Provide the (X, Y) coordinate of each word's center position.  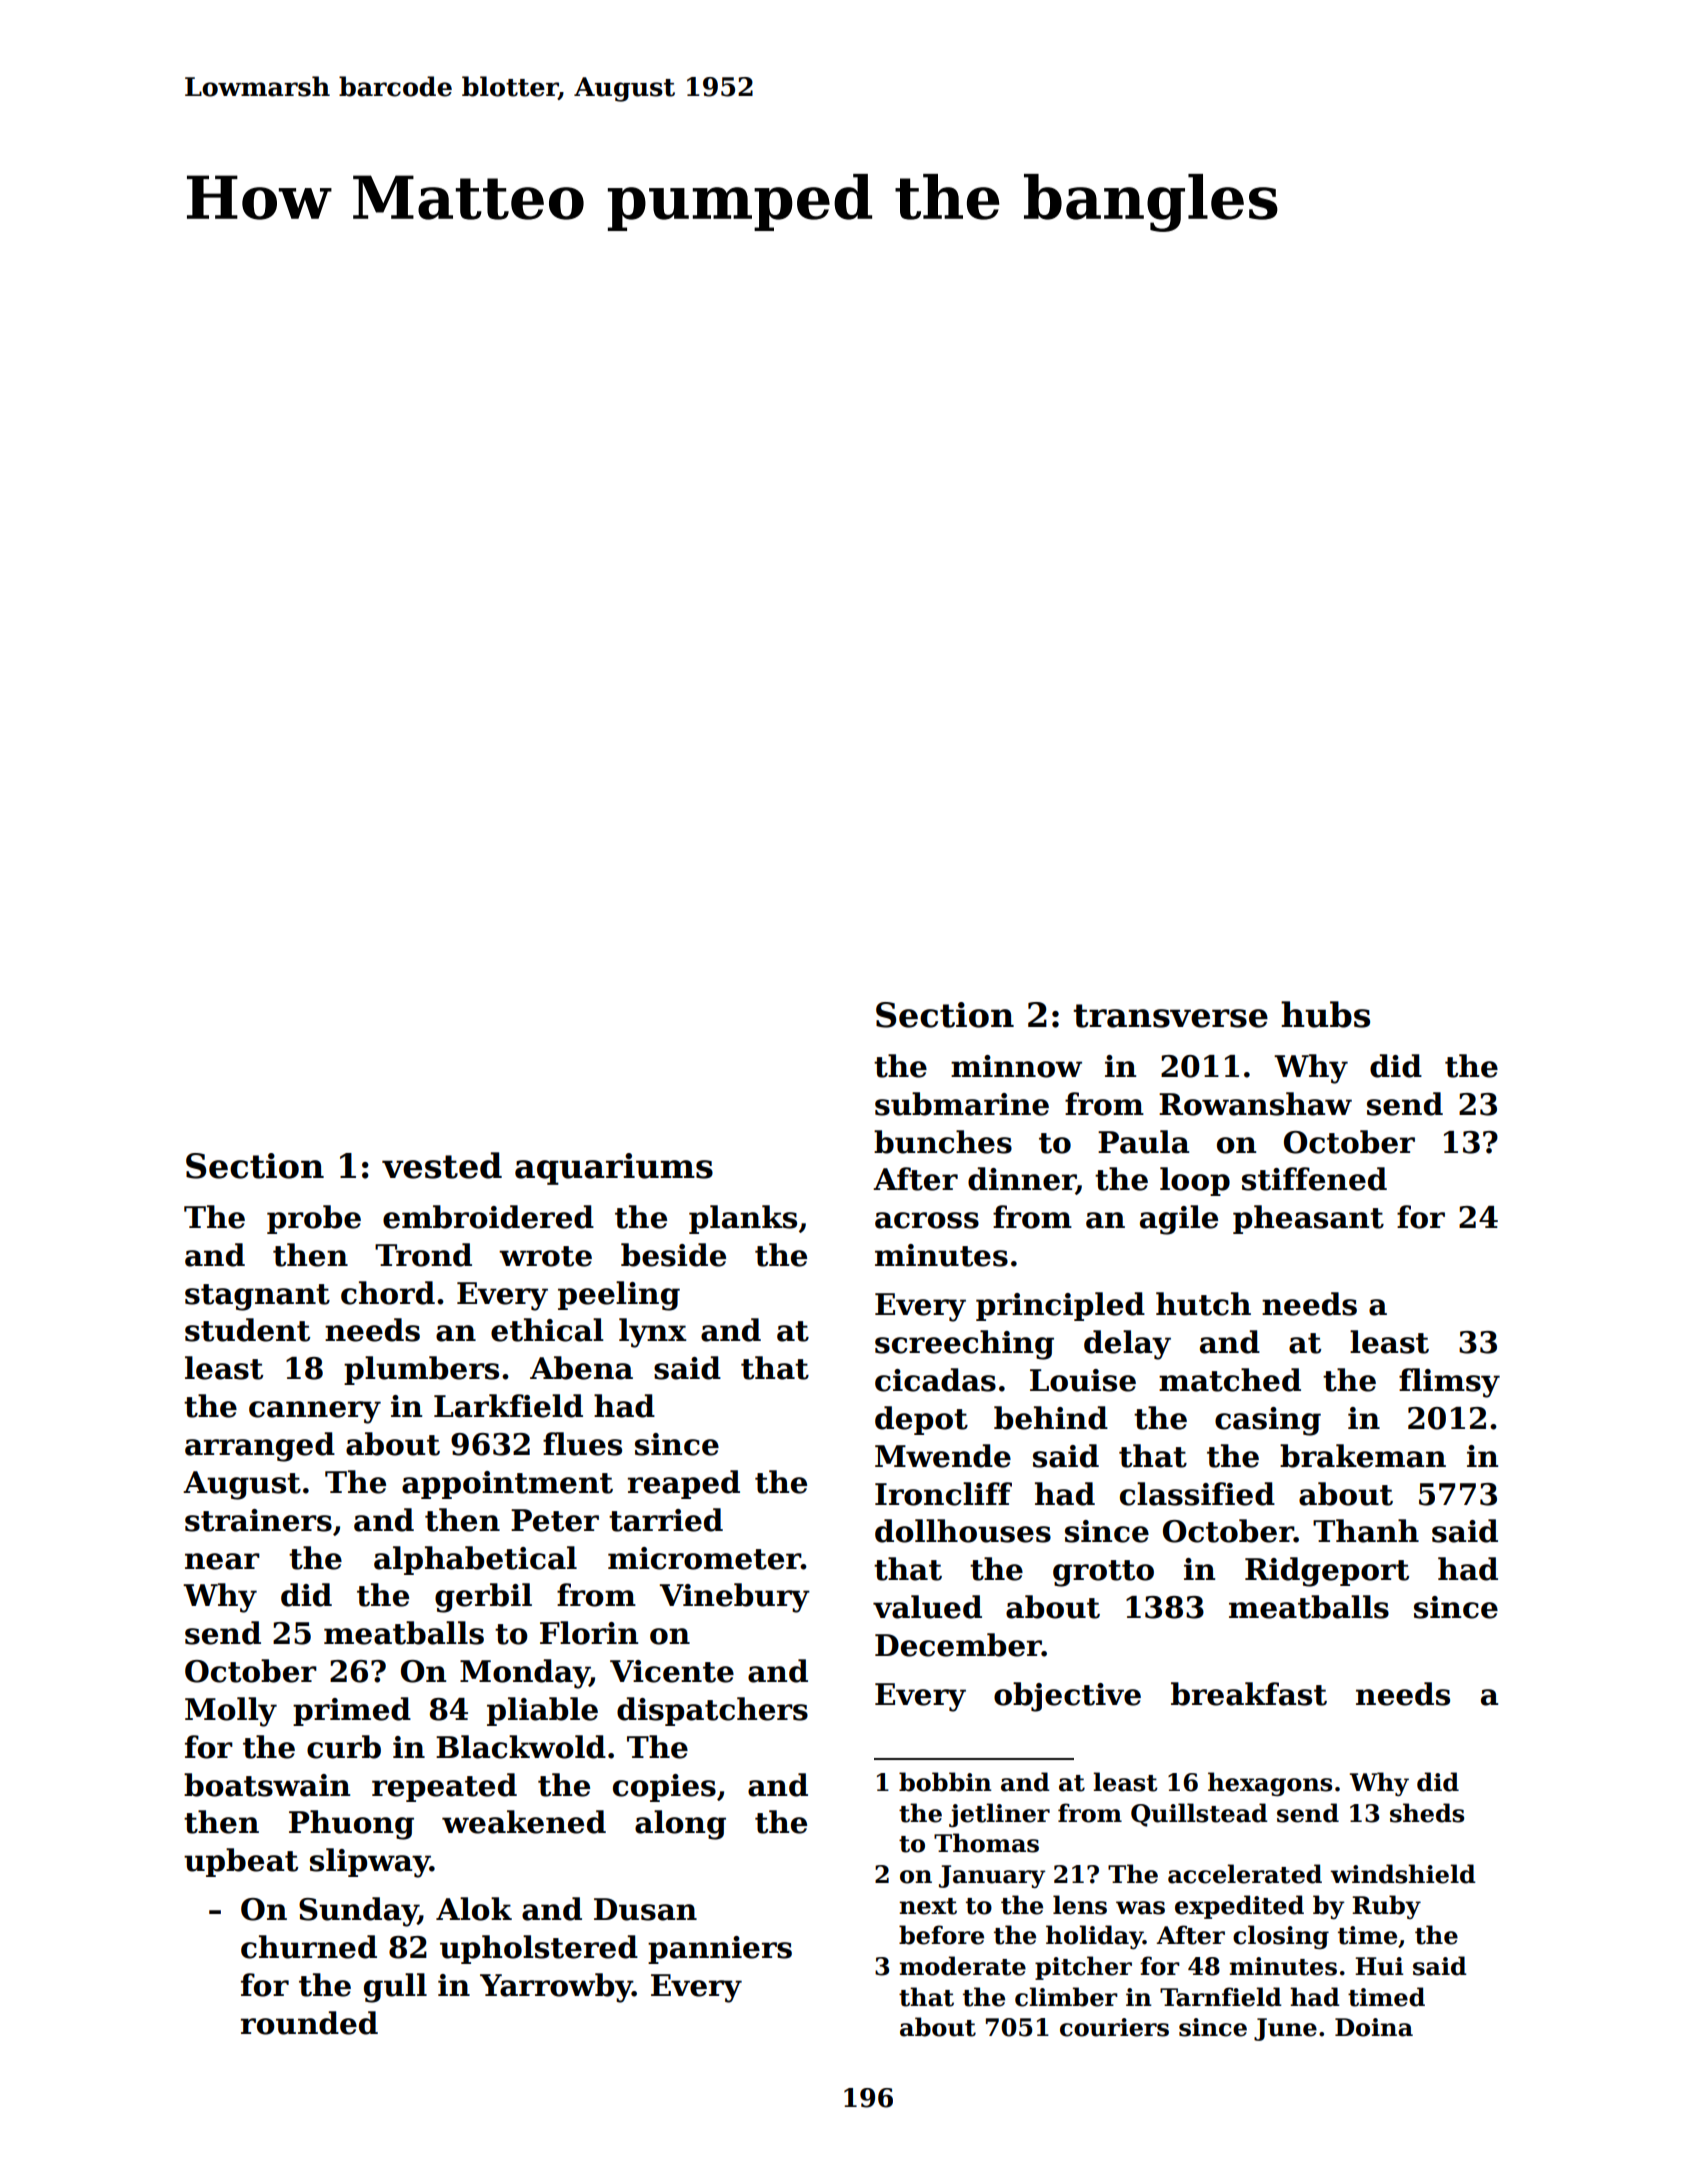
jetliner (999, 1815)
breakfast (1249, 1694)
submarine (962, 1104)
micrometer (704, 1558)
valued (927, 1607)
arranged (260, 1447)
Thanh (1366, 1531)
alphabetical (475, 1560)
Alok (474, 1909)
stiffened (1314, 1179)
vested (442, 1165)
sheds (1427, 1813)
